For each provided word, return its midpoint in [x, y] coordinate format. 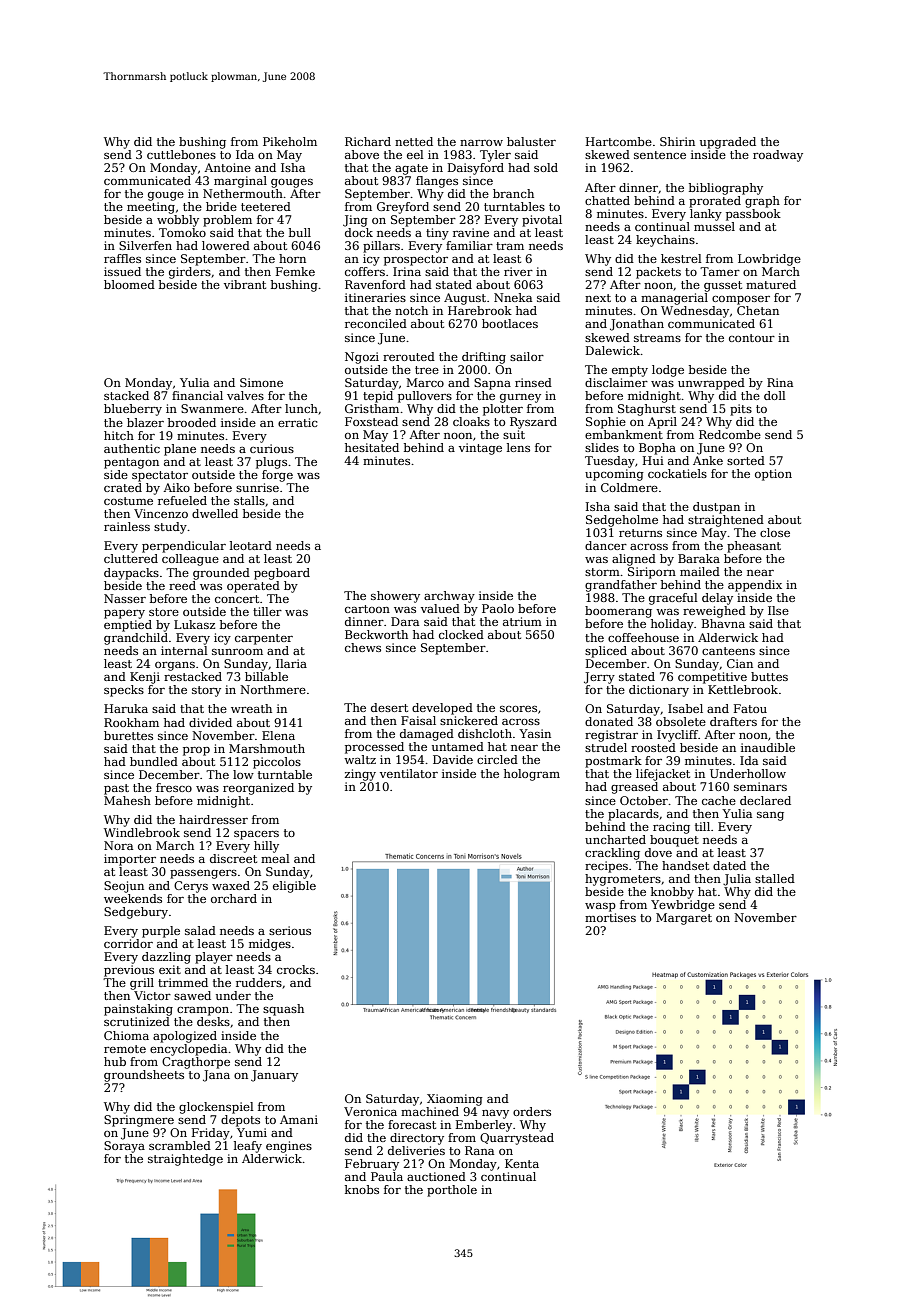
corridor [128, 943]
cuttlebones [181, 154]
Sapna [492, 384]
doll [775, 395]
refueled [182, 500]
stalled [775, 878]
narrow [481, 143]
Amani [299, 1119]
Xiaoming [455, 1100]
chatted [607, 200]
